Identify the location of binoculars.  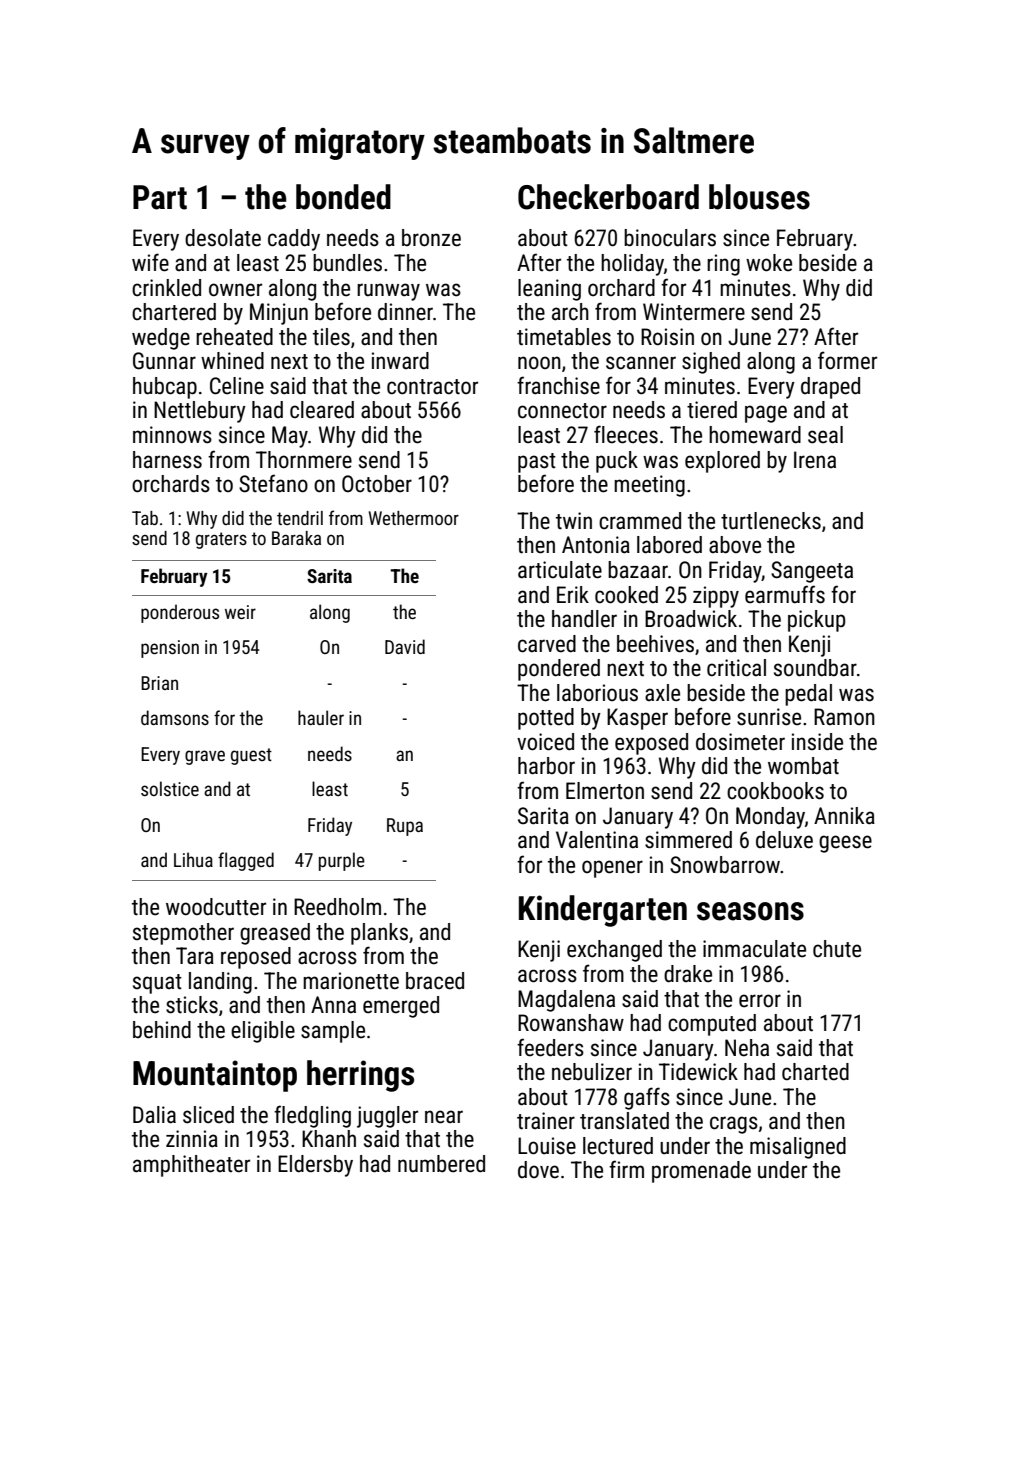
(670, 238).
